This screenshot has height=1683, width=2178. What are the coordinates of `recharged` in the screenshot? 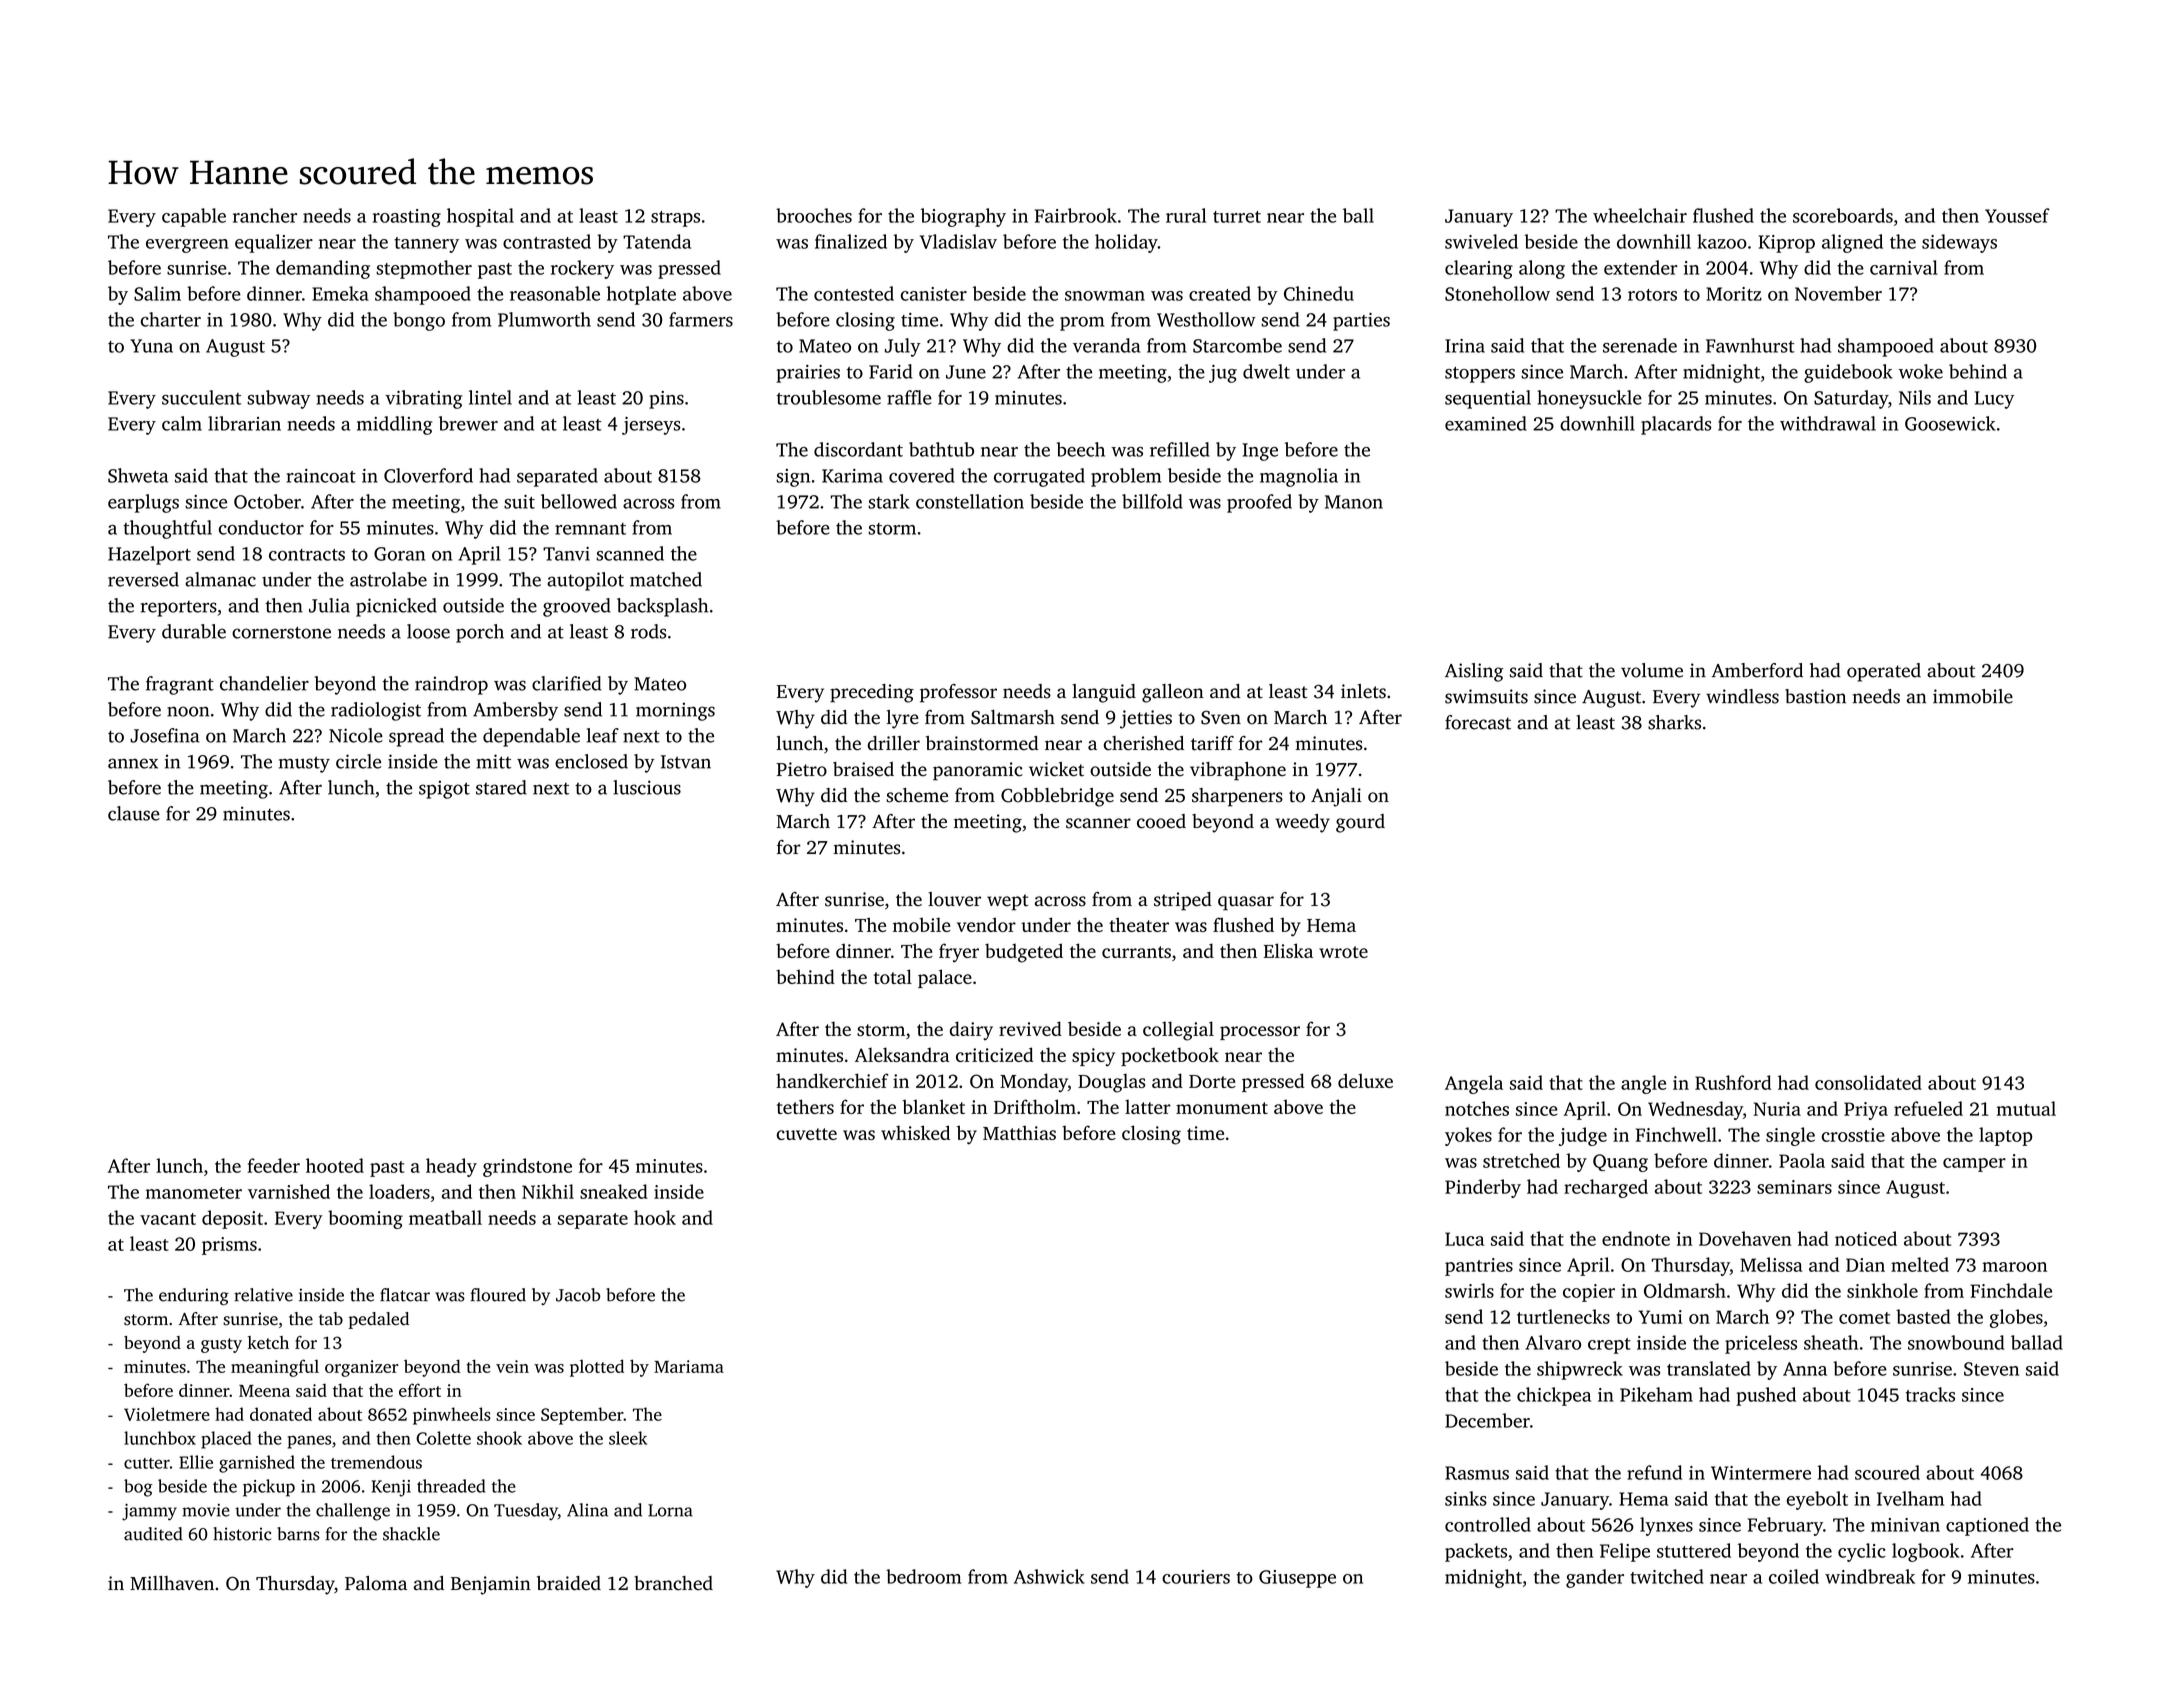 It's located at (1606, 1188).
